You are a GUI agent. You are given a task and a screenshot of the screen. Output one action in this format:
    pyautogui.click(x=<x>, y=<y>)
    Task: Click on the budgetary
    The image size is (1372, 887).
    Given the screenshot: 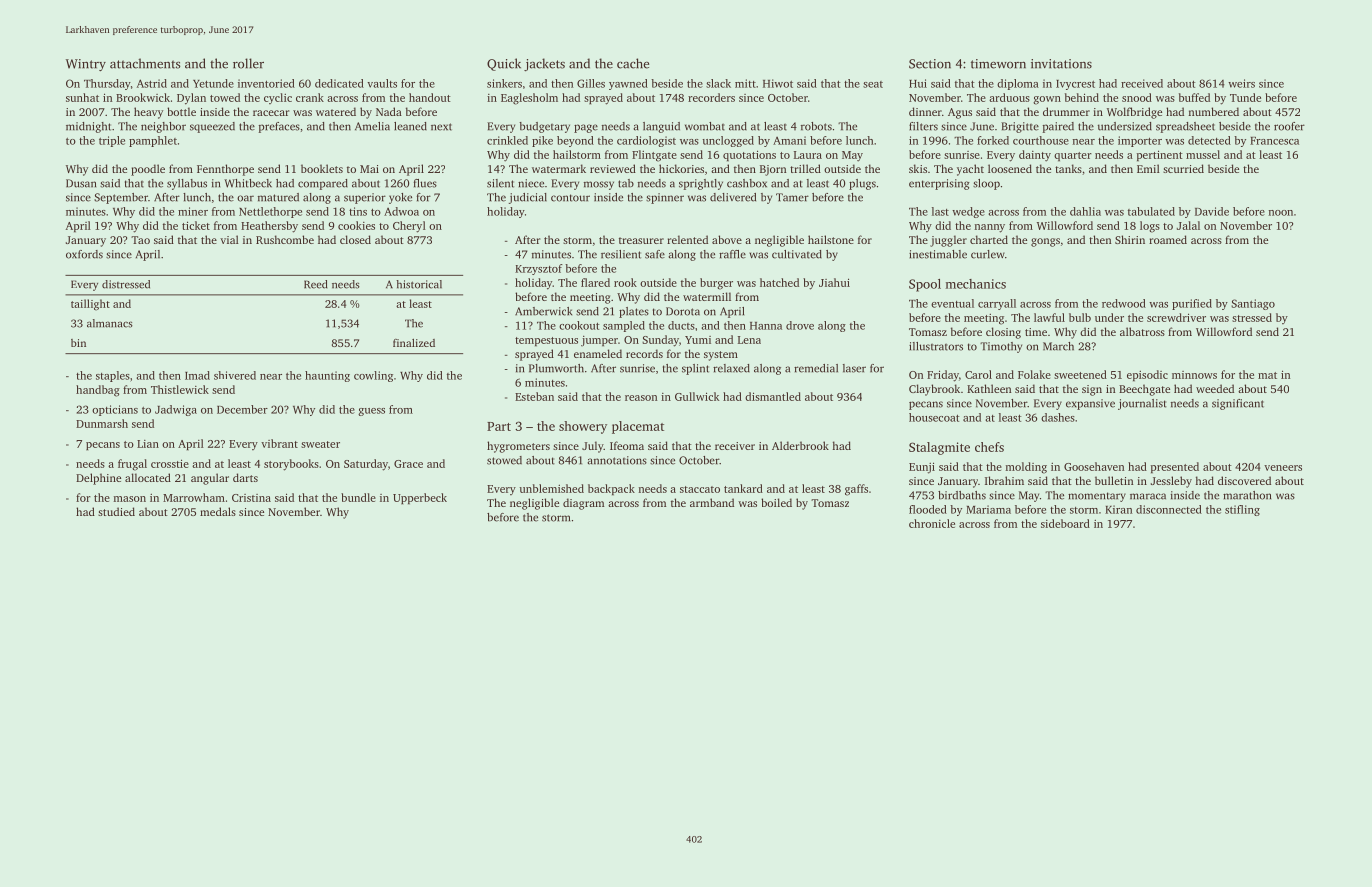 What is the action you would take?
    pyautogui.click(x=544, y=127)
